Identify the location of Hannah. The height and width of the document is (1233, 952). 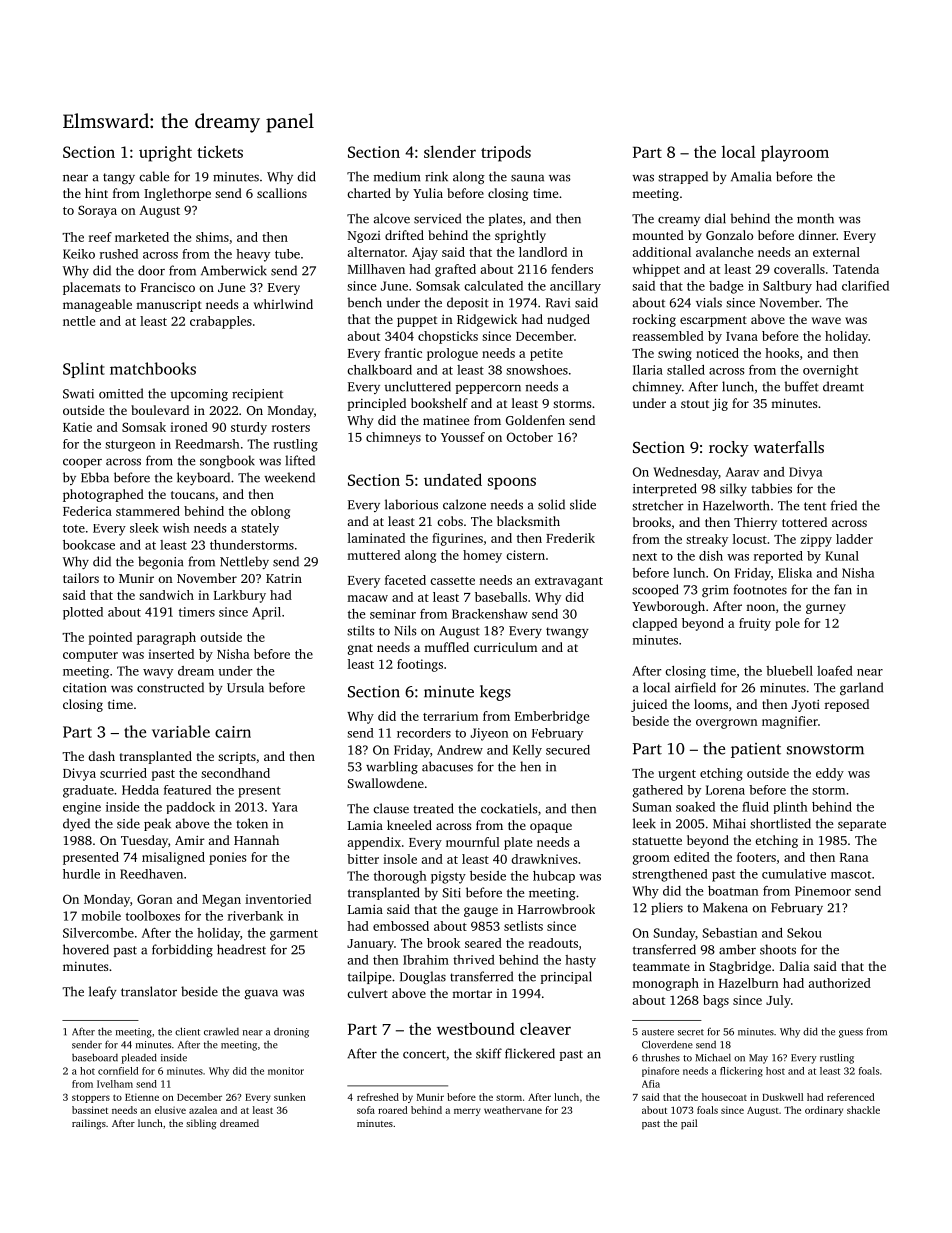
(256, 840).
